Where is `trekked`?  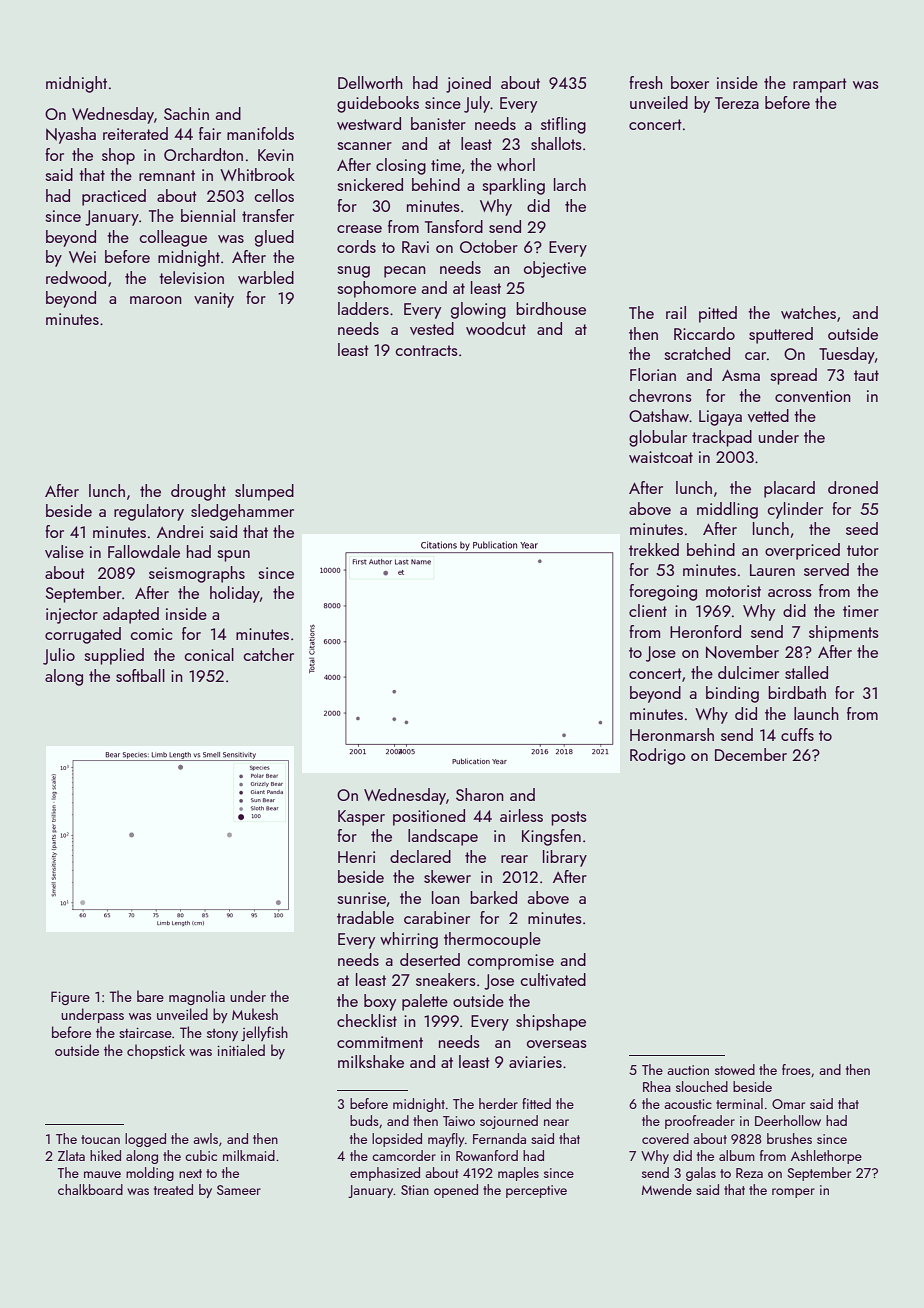 trekked is located at coordinates (654, 549).
